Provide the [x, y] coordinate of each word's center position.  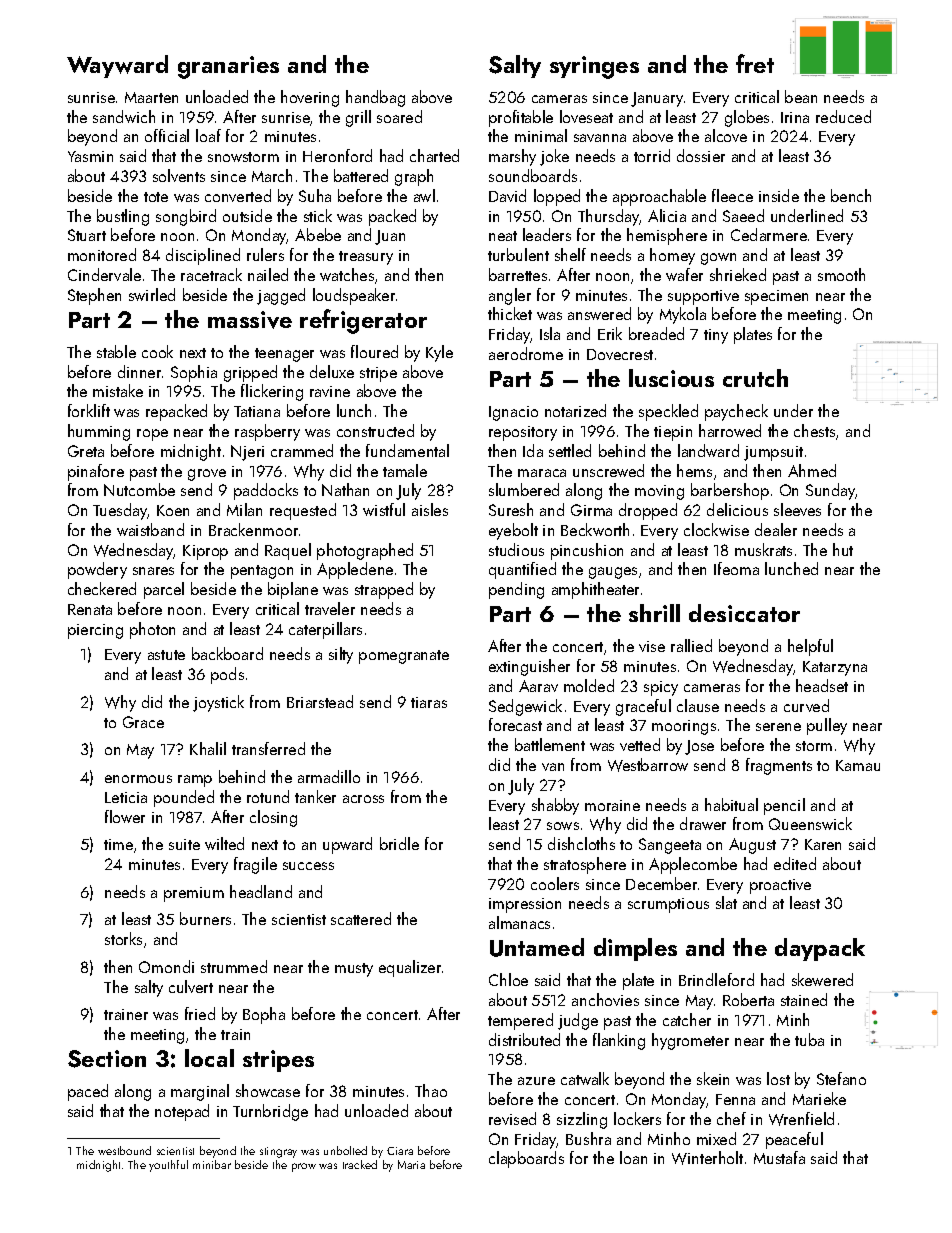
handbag [375, 98]
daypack [820, 949]
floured [374, 351]
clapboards [526, 1159]
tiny [716, 336]
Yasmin [90, 156]
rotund [268, 796]
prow [304, 1167]
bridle [399, 843]
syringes [594, 67]
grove [207, 475]
